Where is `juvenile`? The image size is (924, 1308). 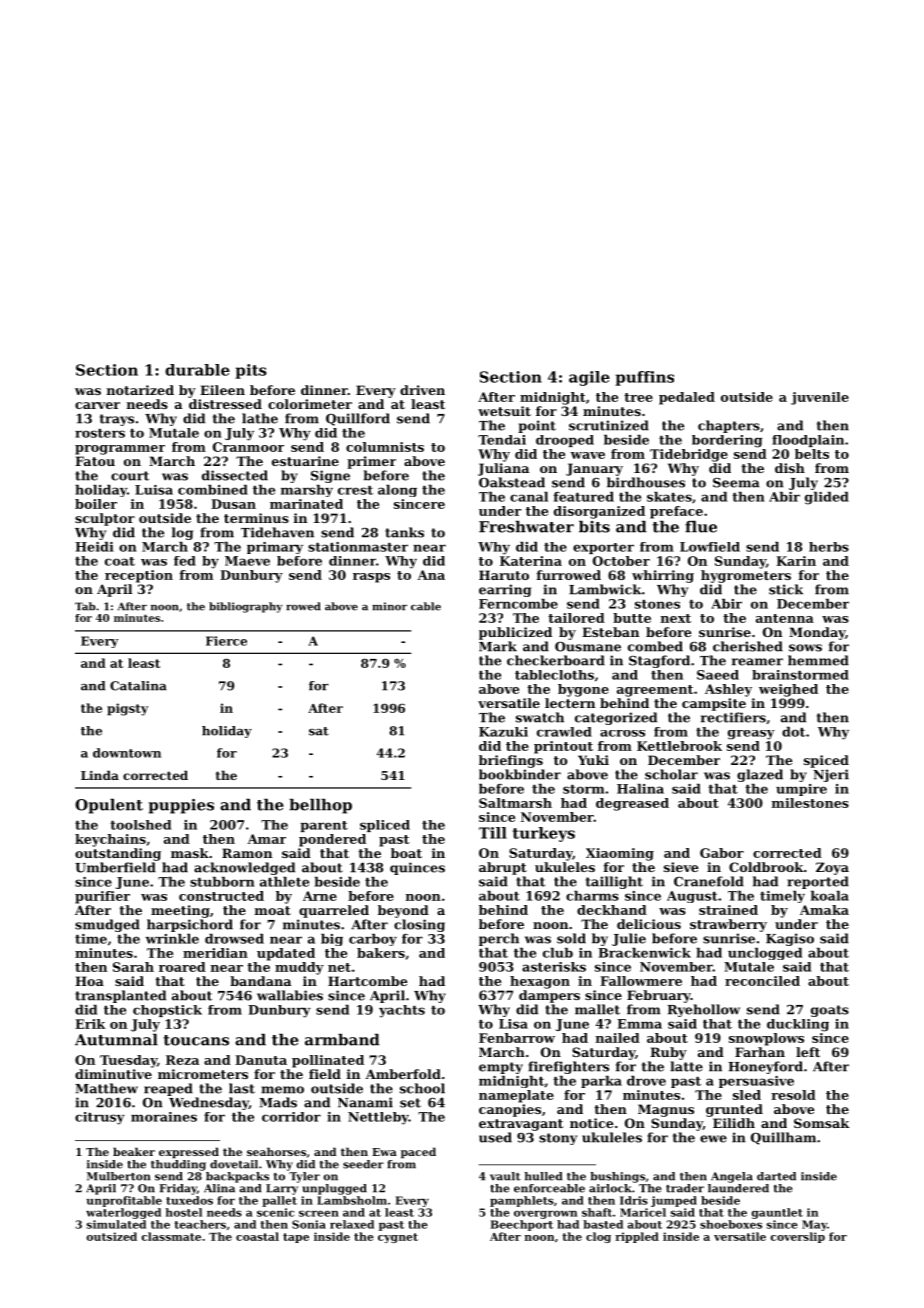 juvenile is located at coordinates (820, 398).
